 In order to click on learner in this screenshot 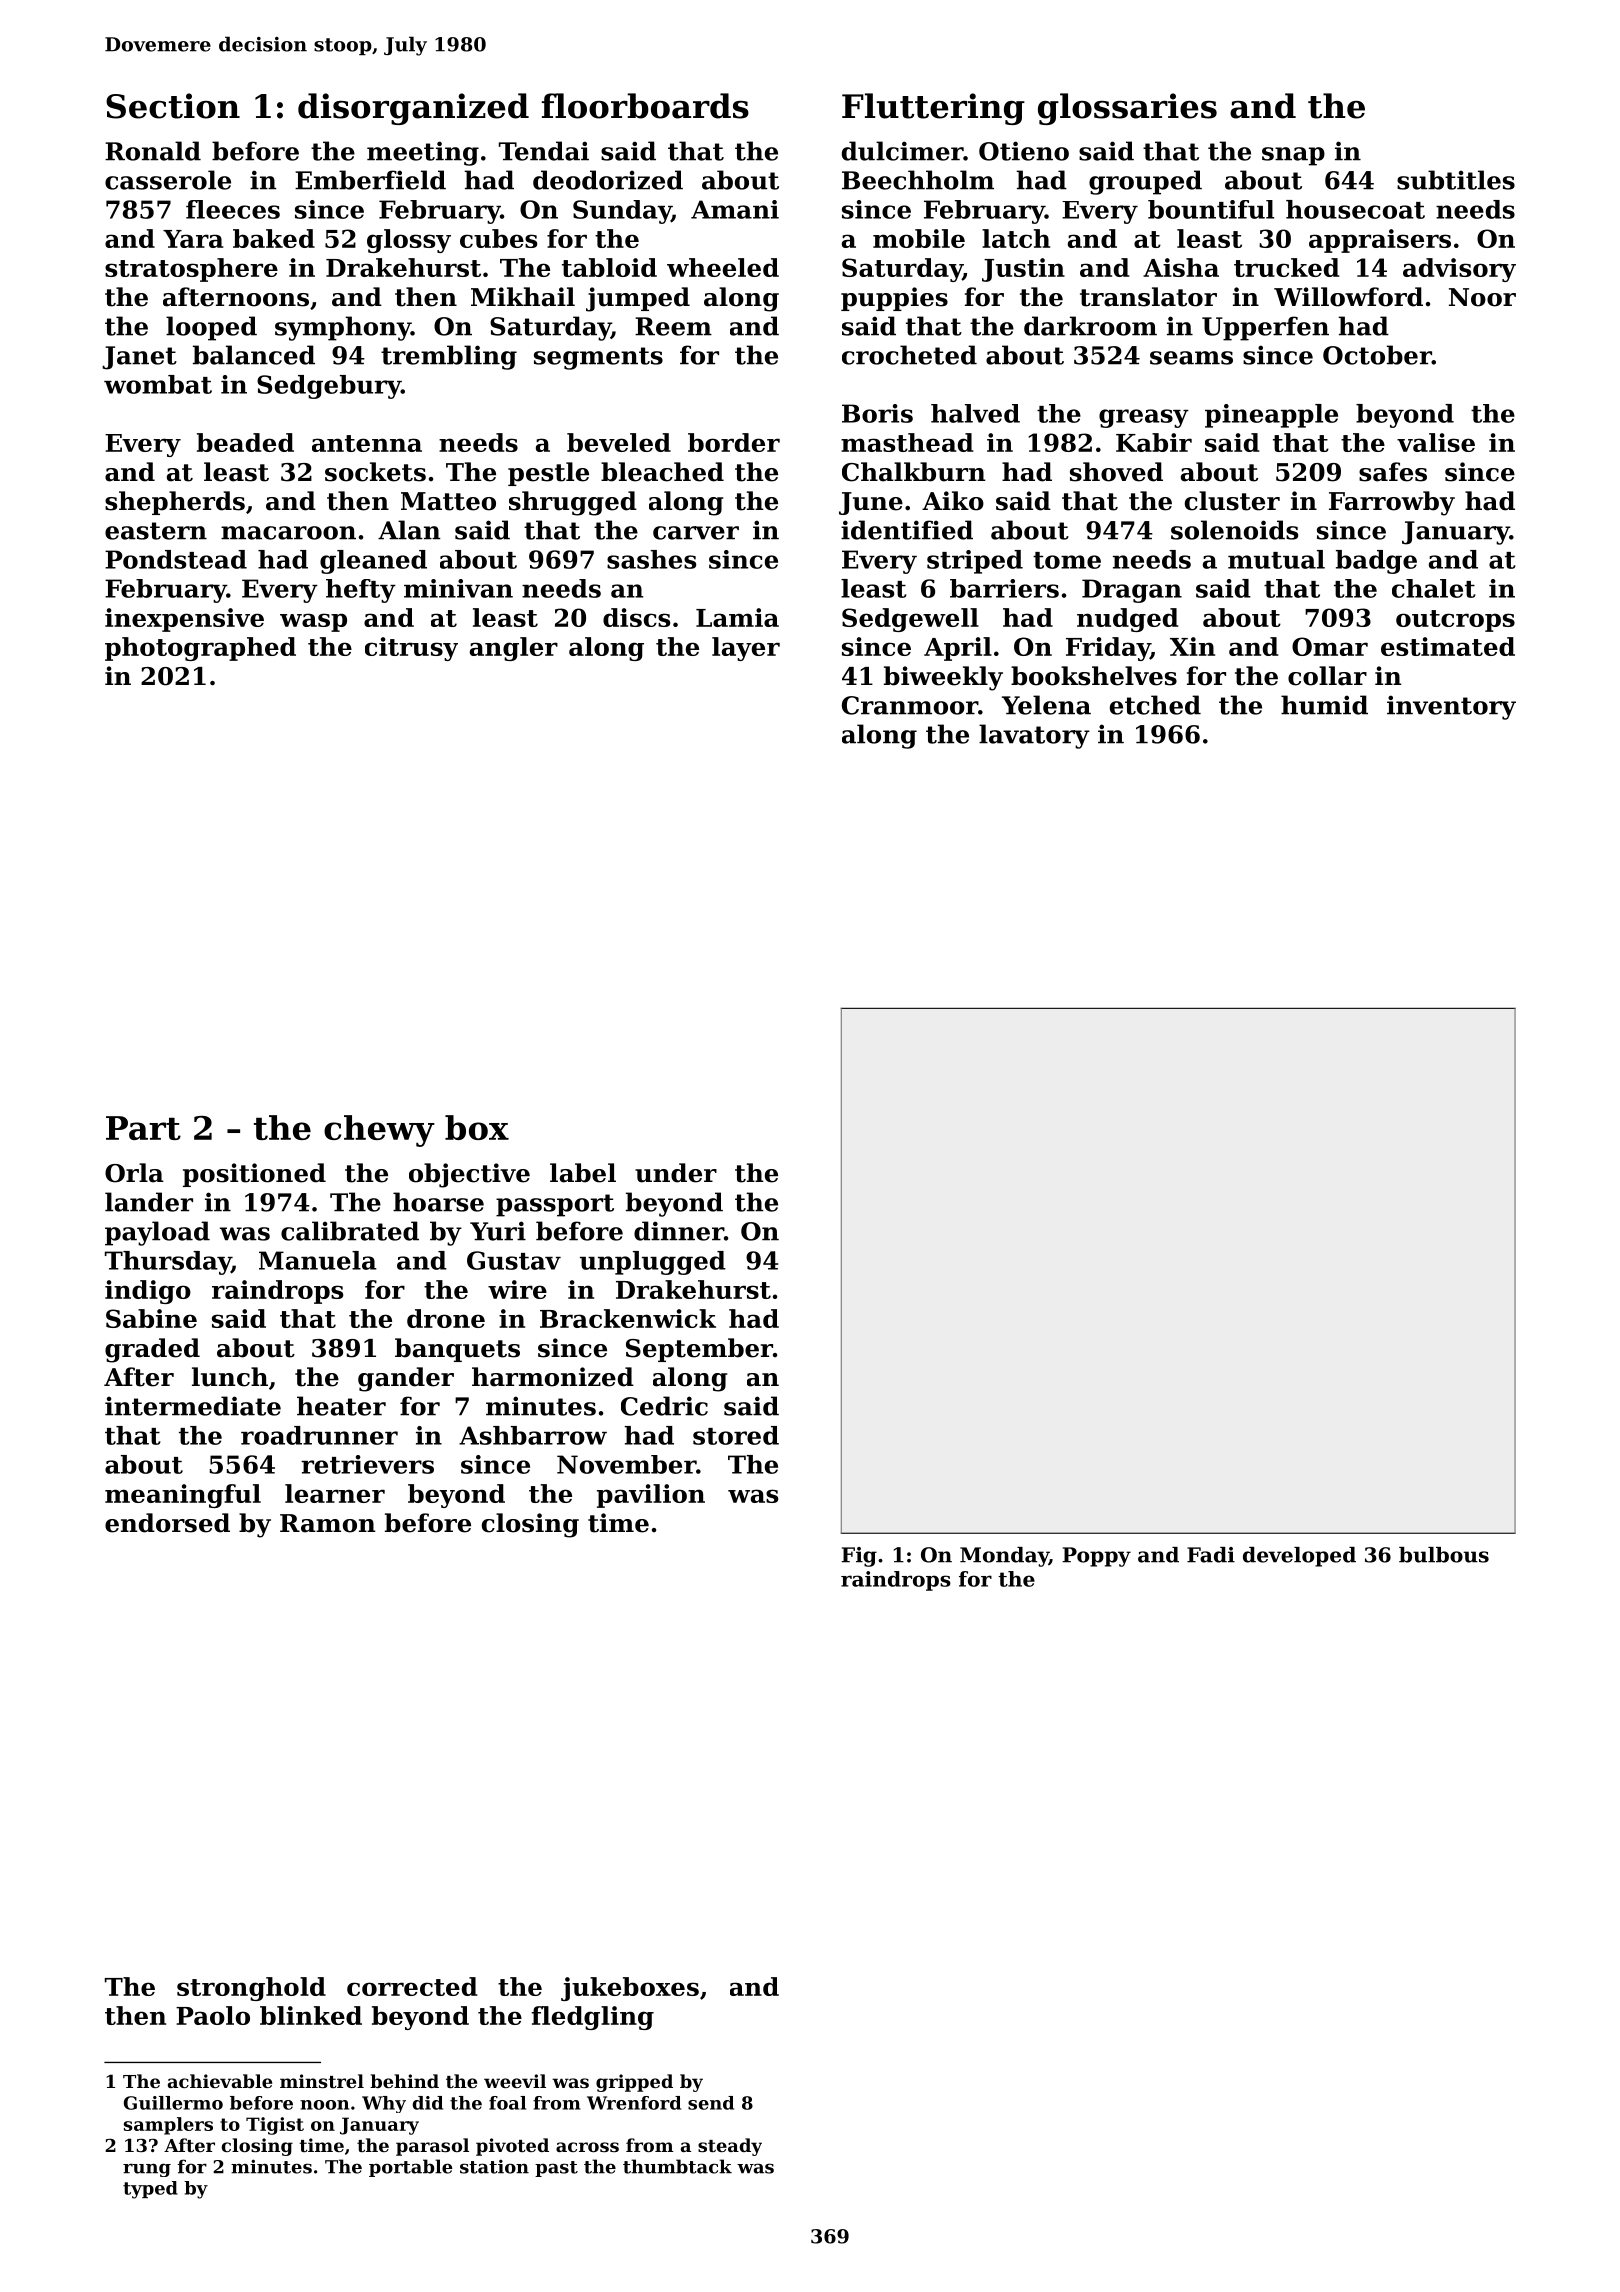, I will do `click(335, 1493)`.
